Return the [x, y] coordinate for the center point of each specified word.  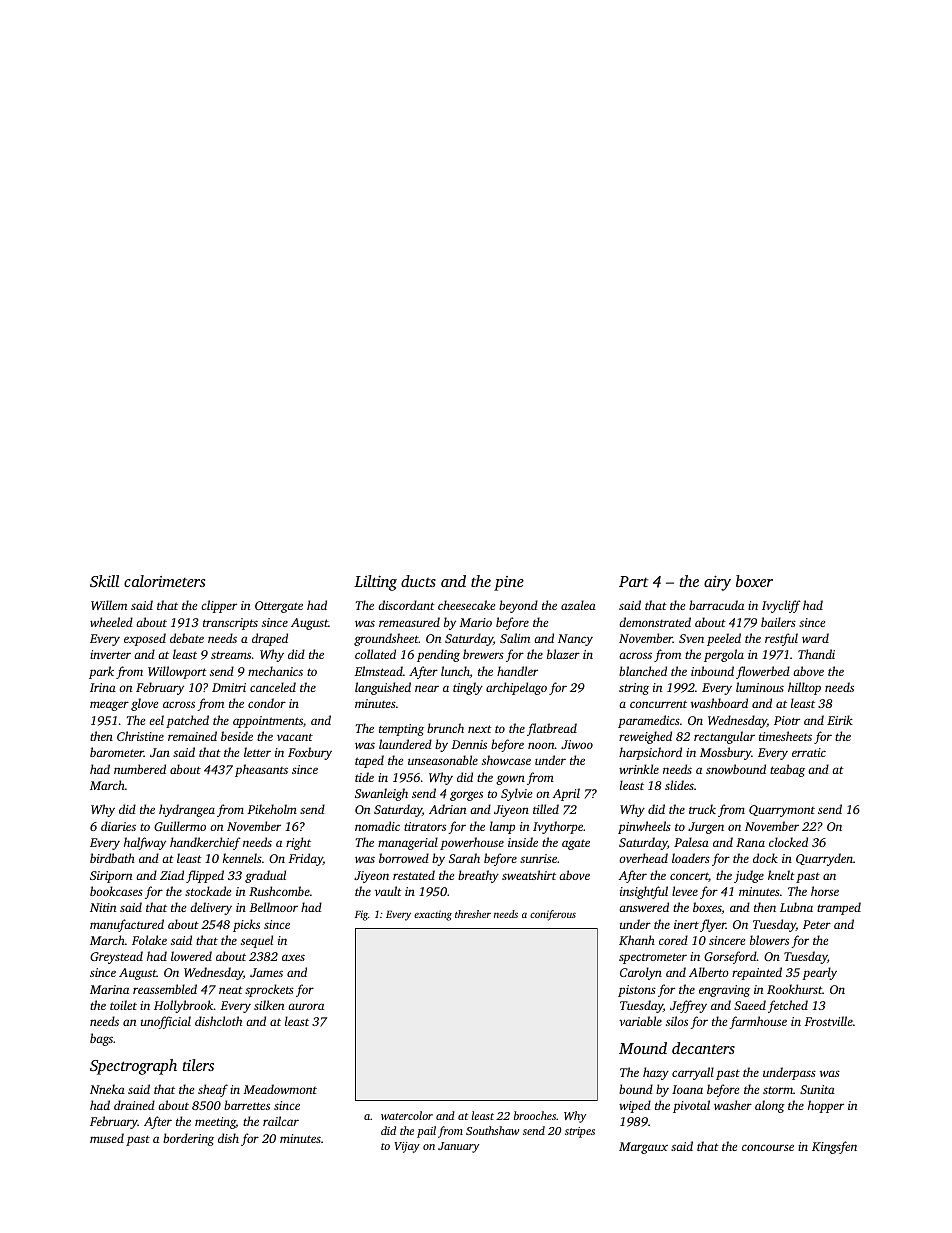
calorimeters [164, 581]
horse [825, 891]
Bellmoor [273, 907]
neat [231, 990]
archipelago [516, 688]
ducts [418, 581]
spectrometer [653, 958]
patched [187, 721]
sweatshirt [529, 875]
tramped [839, 908]
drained [134, 1105]
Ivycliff [781, 606]
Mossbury [725, 753]
